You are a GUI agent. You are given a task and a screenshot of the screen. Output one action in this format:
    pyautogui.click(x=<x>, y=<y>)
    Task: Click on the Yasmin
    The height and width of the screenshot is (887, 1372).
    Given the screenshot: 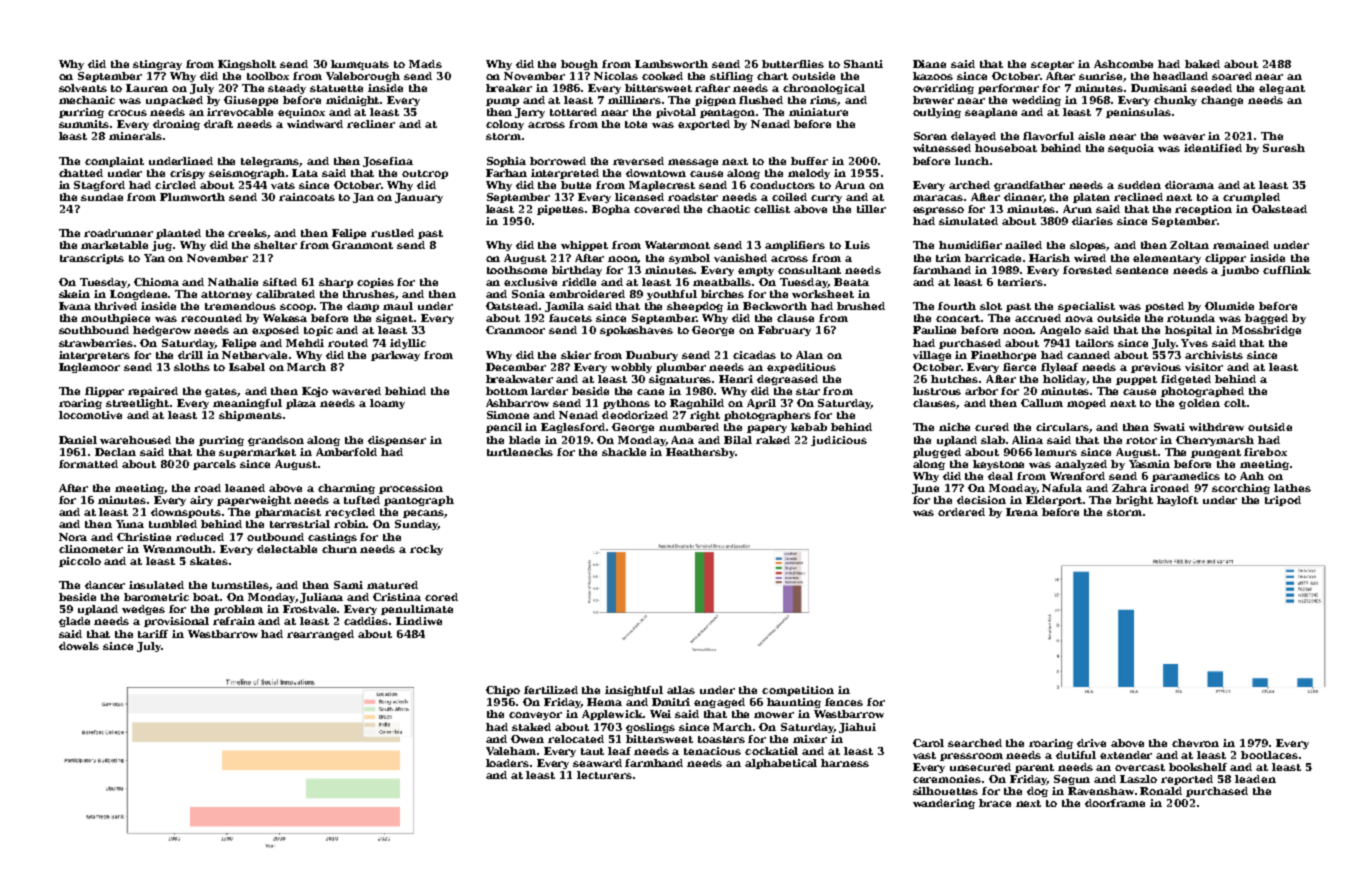 What is the action you would take?
    pyautogui.click(x=1149, y=464)
